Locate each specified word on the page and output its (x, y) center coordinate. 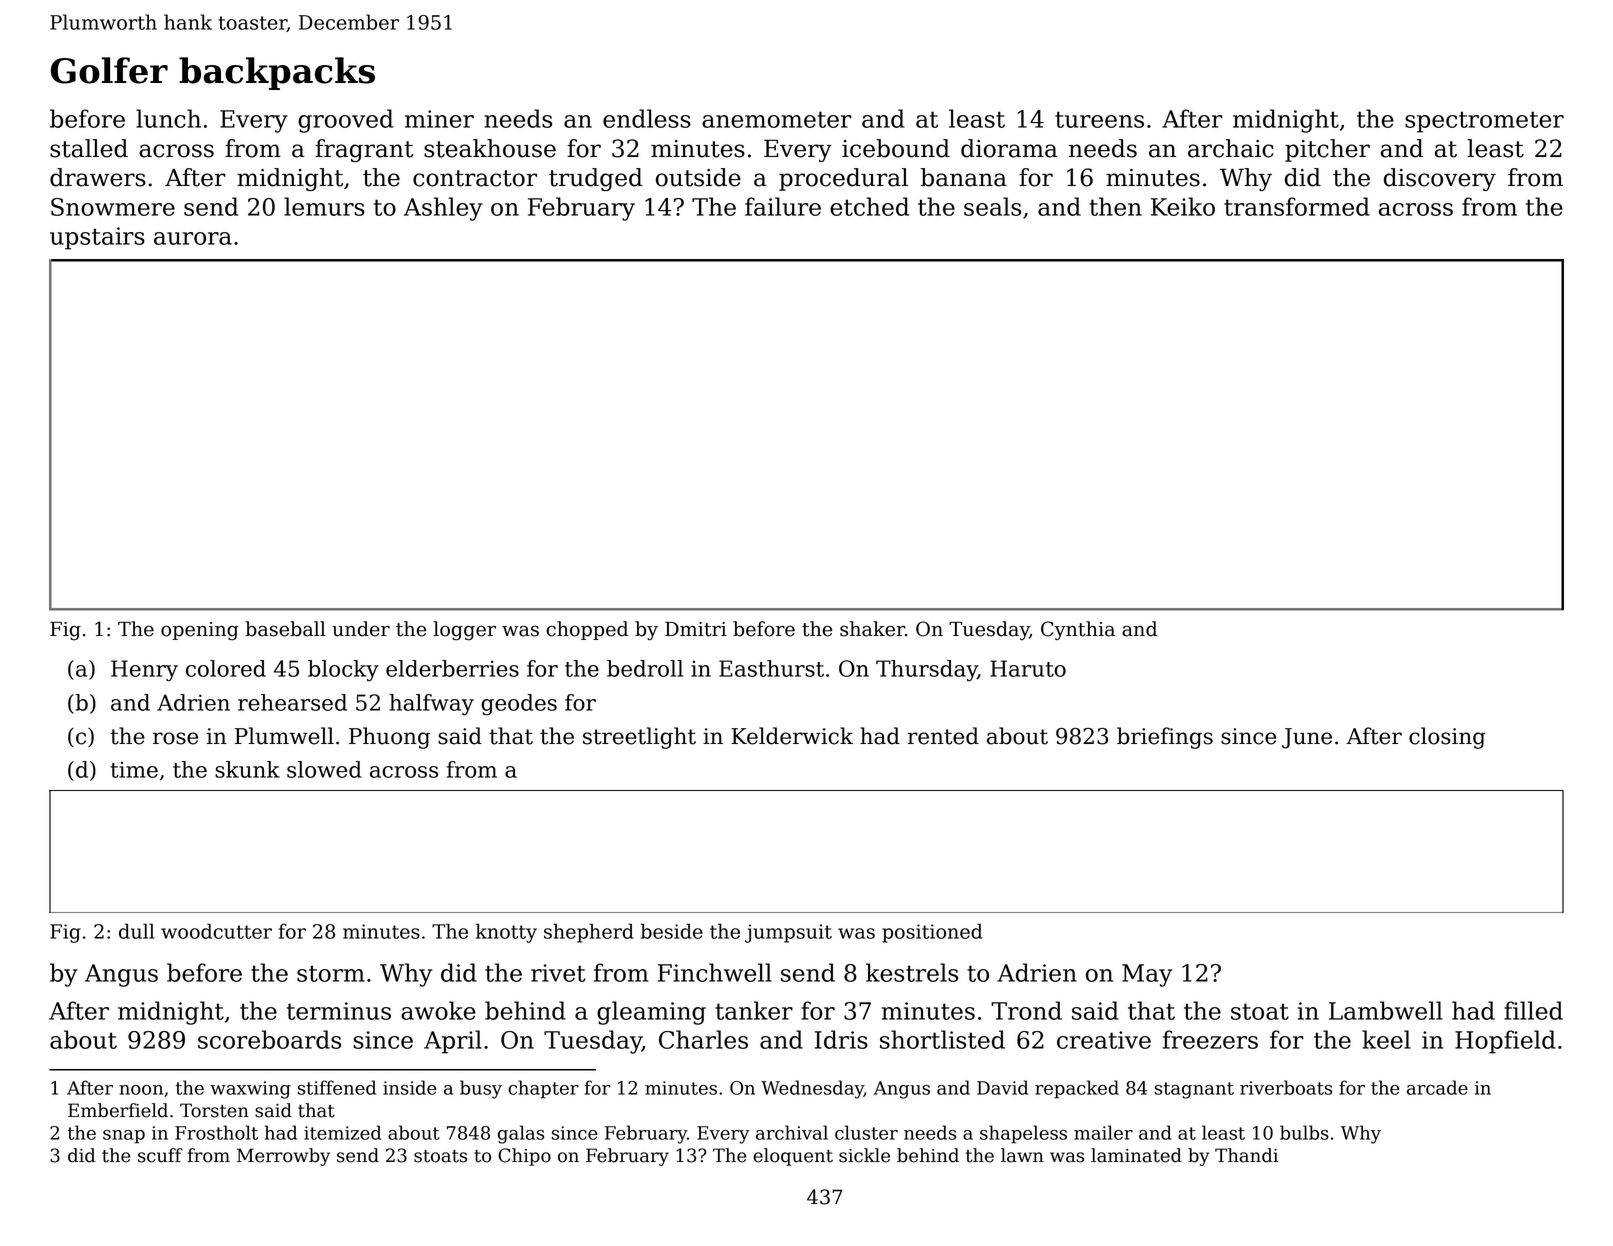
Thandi (1246, 1155)
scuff (160, 1155)
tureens (1099, 119)
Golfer (109, 70)
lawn (1022, 1155)
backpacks (277, 73)
